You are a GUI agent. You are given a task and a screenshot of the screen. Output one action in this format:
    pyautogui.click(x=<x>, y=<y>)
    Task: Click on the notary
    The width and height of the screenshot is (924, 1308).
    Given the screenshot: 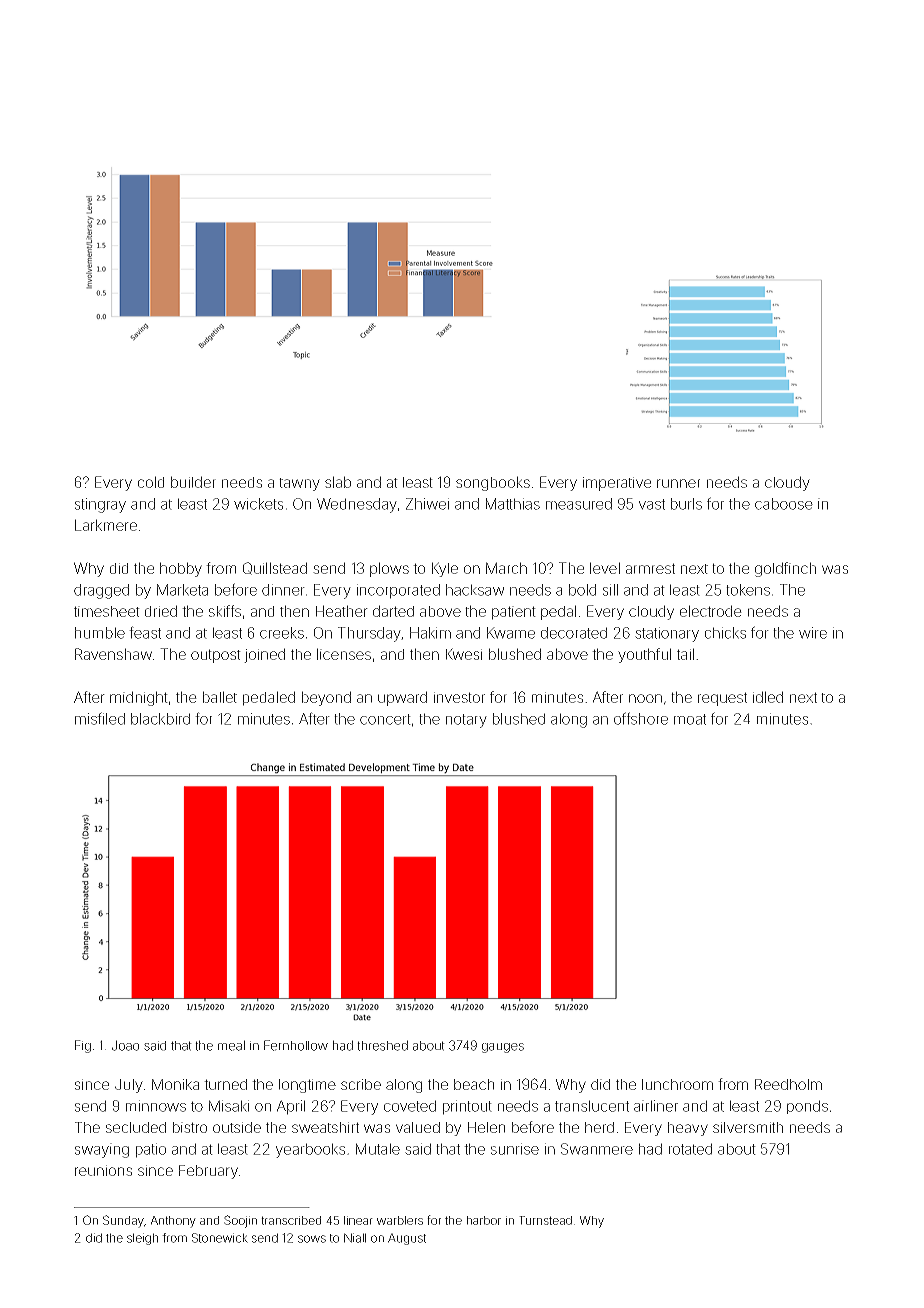 What is the action you would take?
    pyautogui.click(x=466, y=721)
